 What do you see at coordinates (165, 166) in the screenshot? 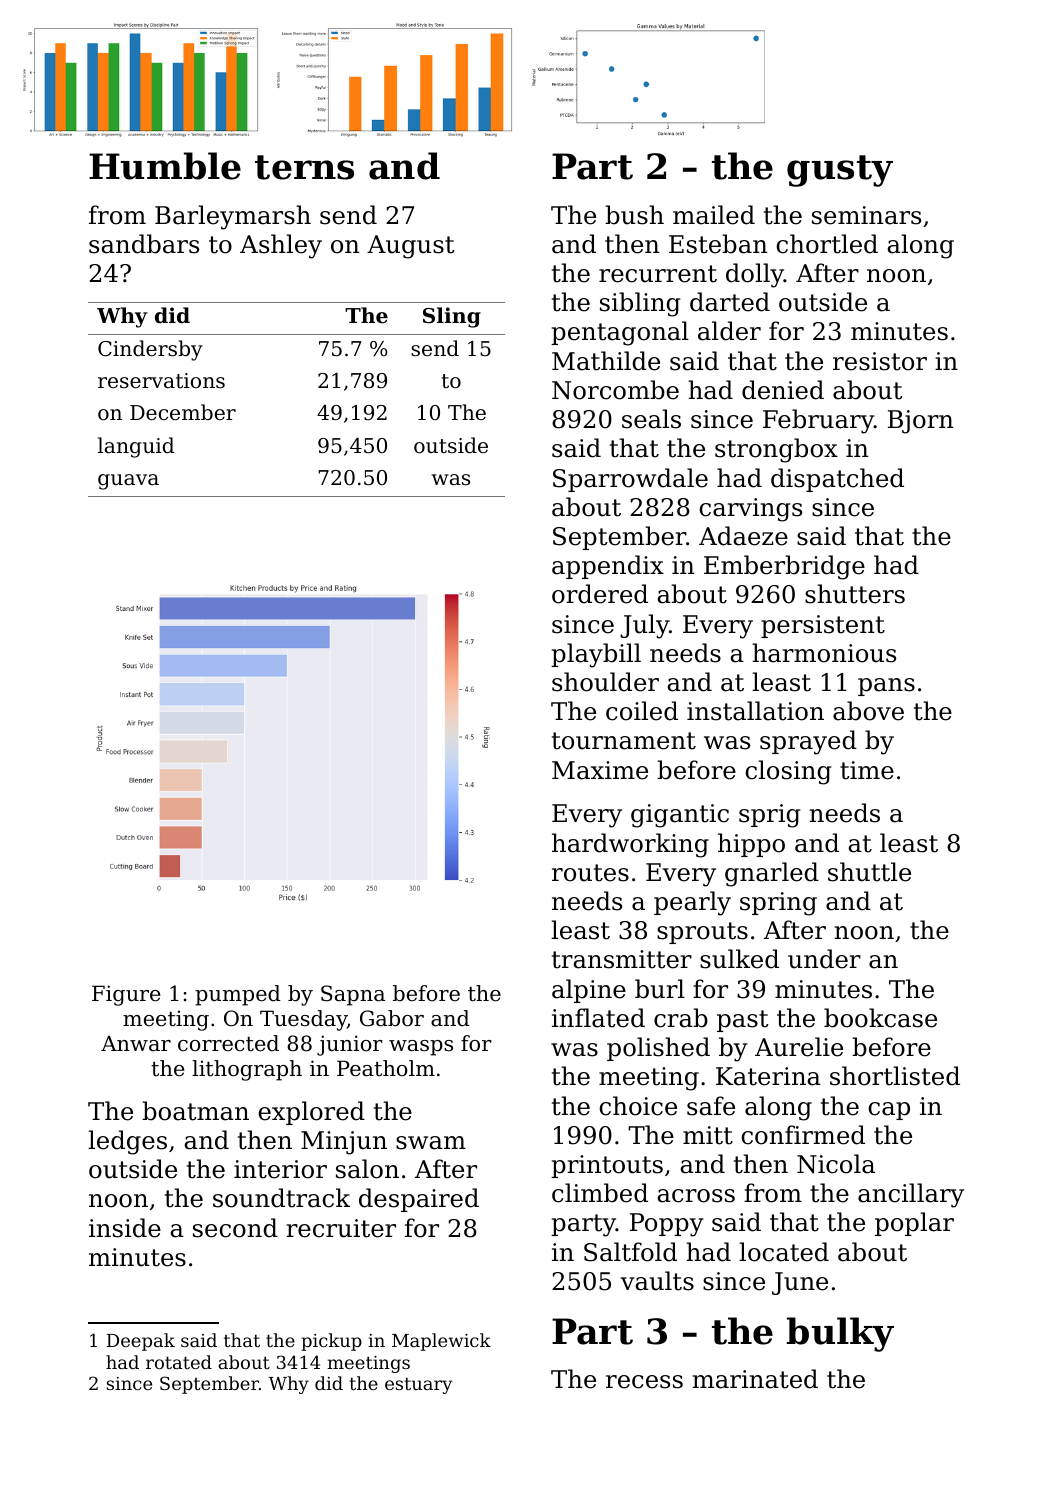
I see `Humble` at bounding box center [165, 166].
